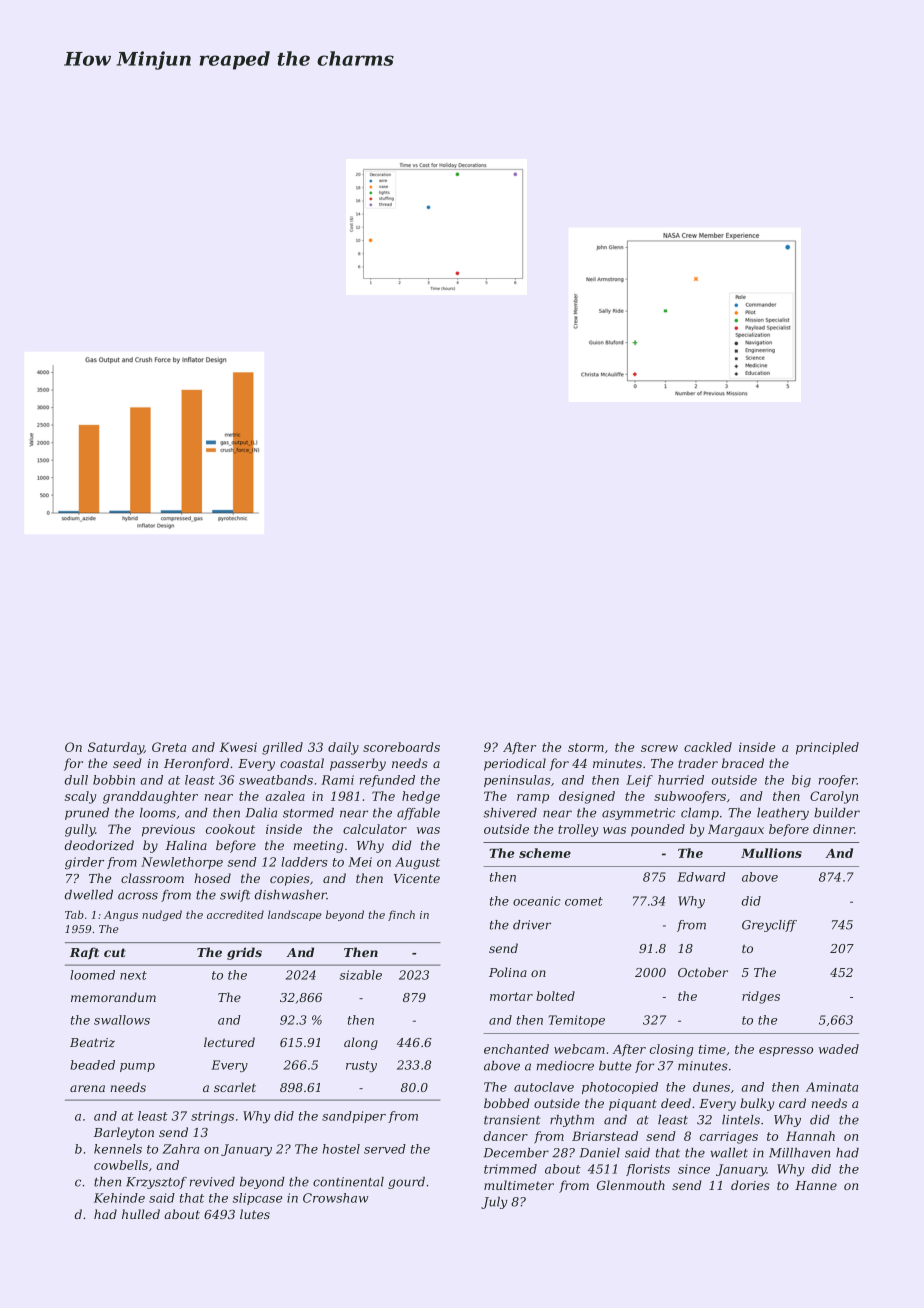  What do you see at coordinates (708, 747) in the document?
I see `cackled` at bounding box center [708, 747].
